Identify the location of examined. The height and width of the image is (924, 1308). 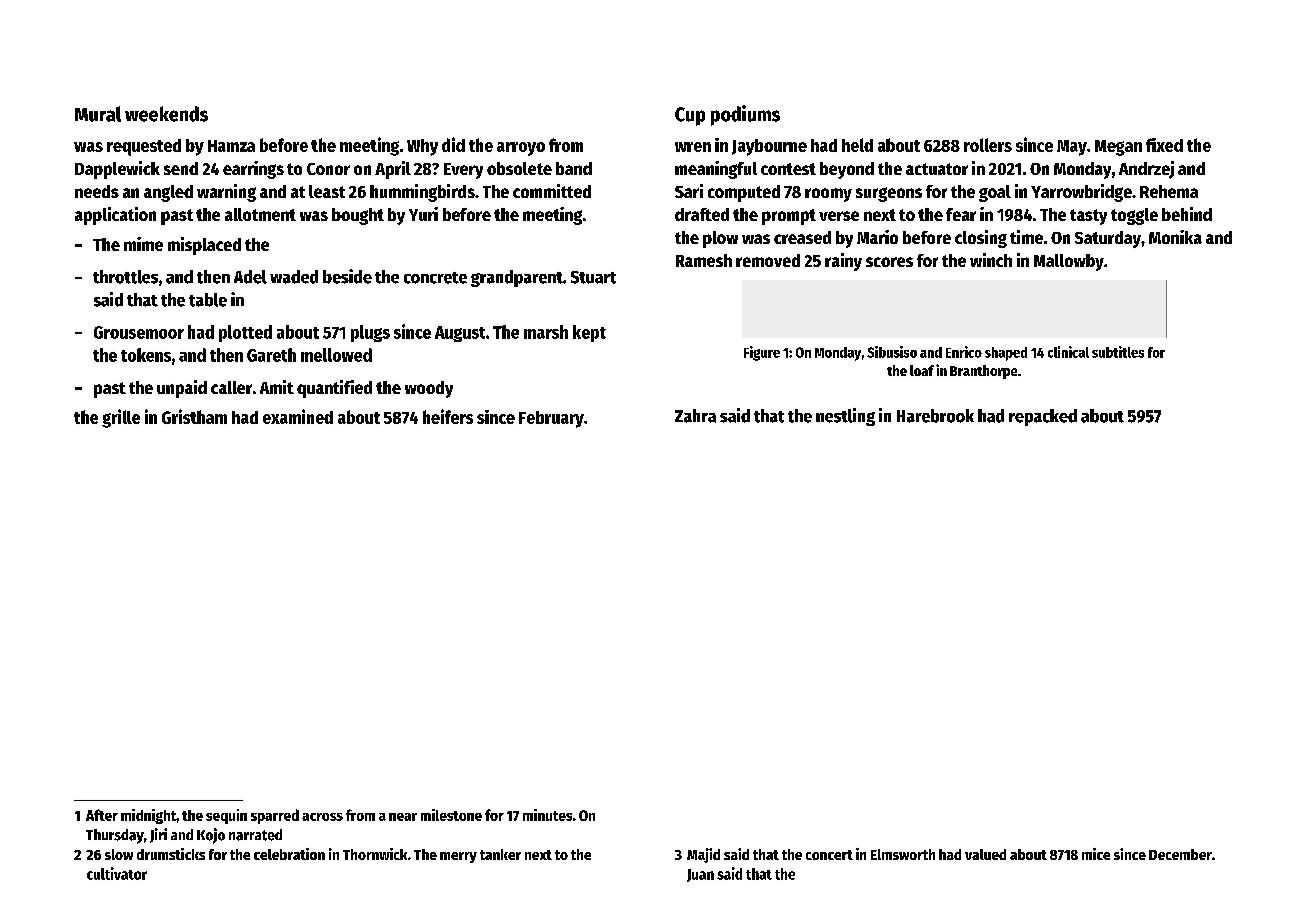
(298, 416).
